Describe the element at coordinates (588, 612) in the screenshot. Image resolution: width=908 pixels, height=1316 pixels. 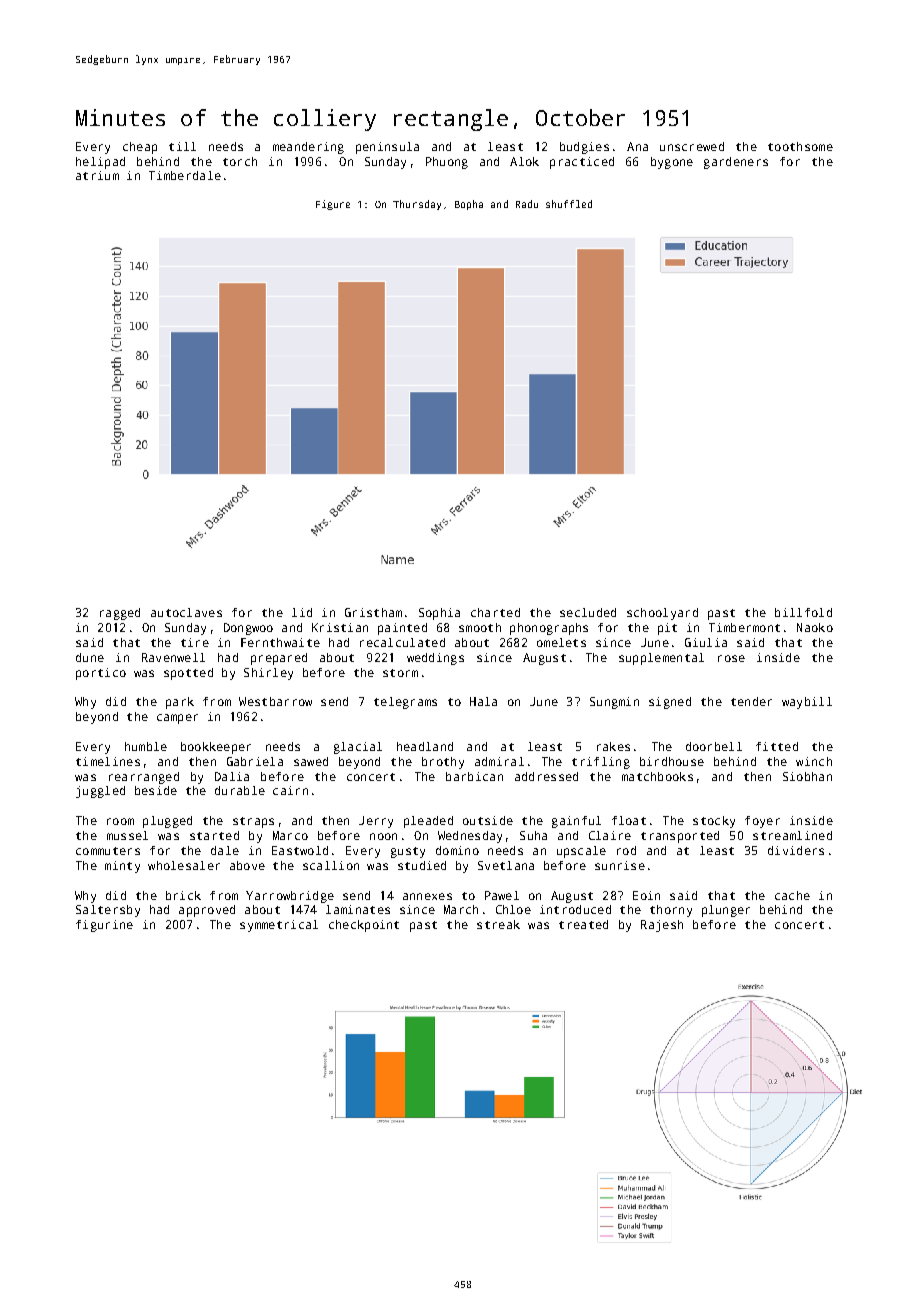
I see `secluded` at that location.
